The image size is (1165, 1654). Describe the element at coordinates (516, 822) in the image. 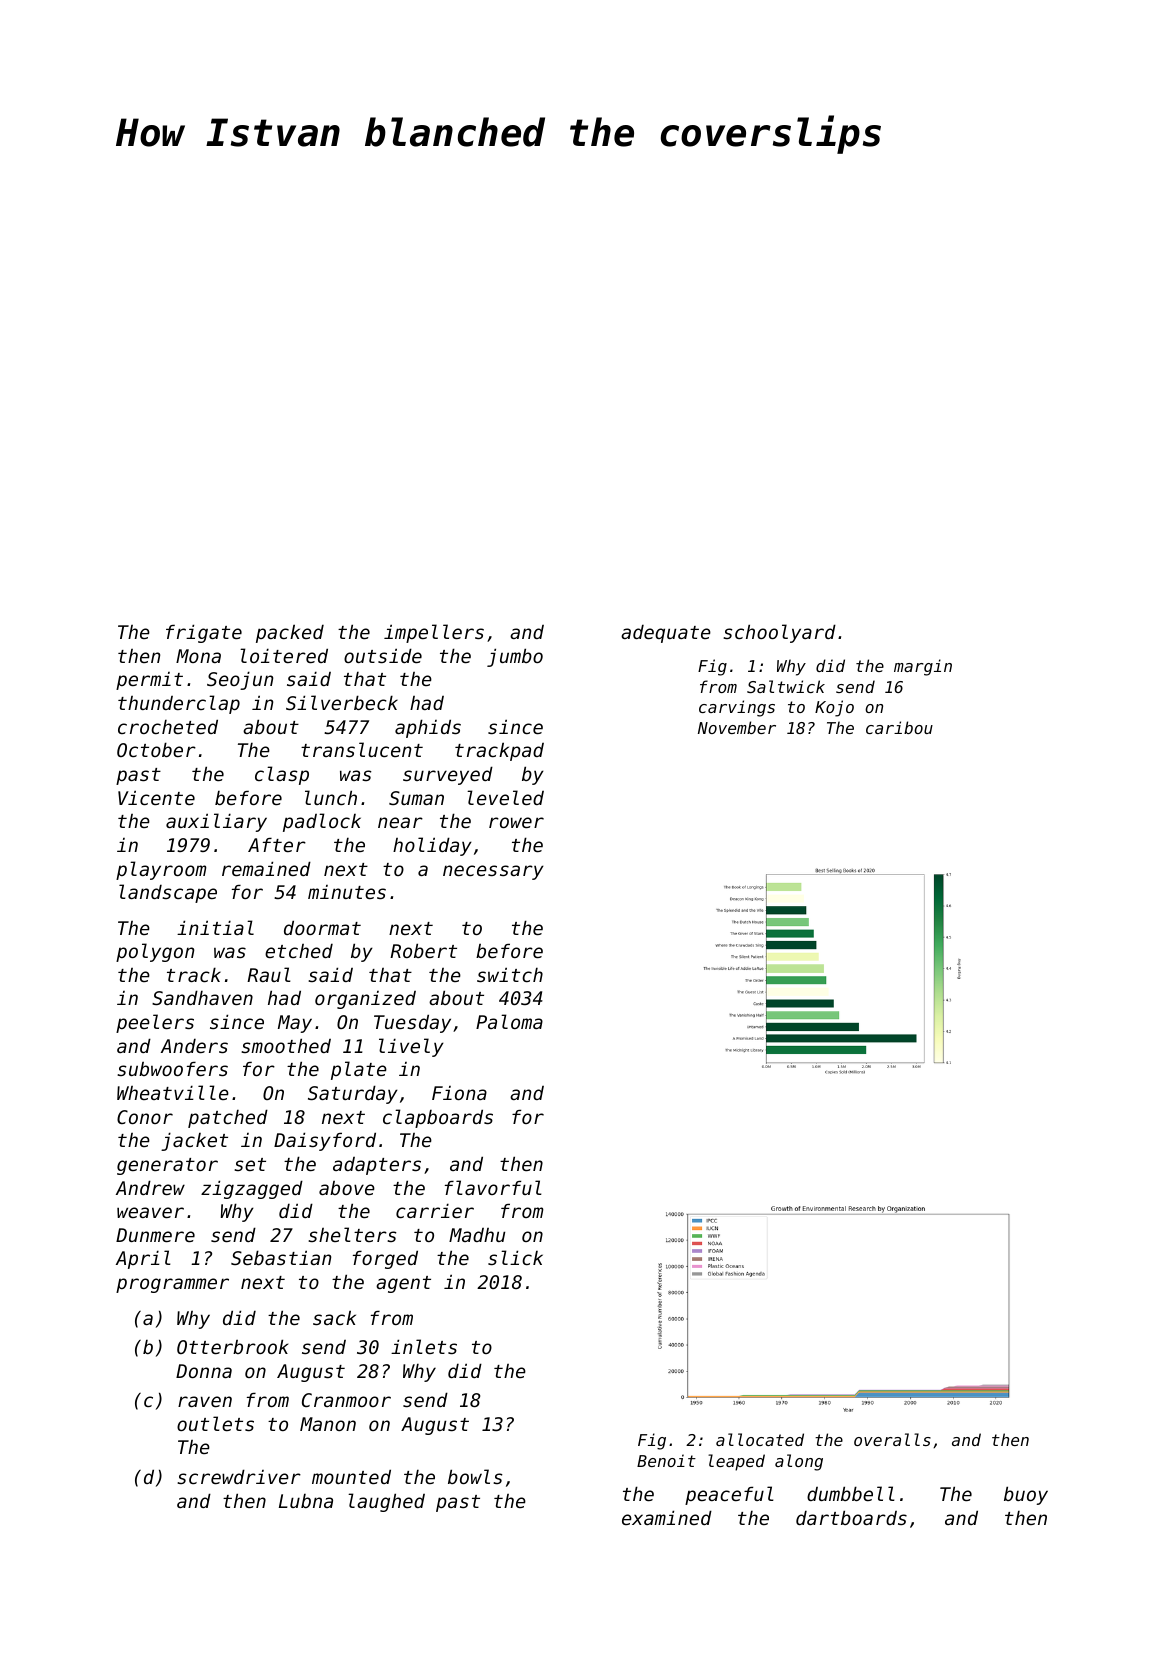

I see `rower` at that location.
